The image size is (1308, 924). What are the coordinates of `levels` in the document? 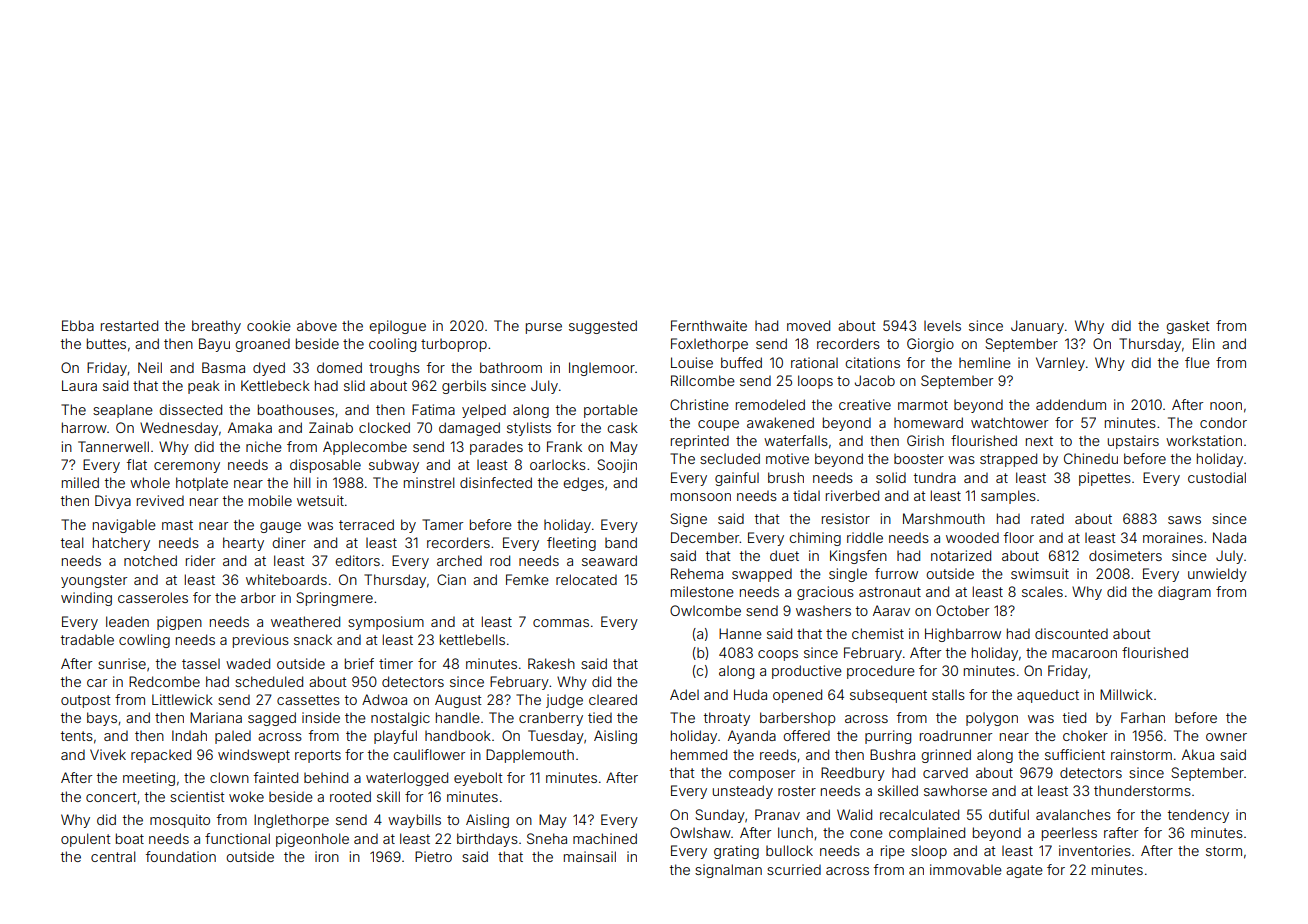 It's located at (942, 325).
